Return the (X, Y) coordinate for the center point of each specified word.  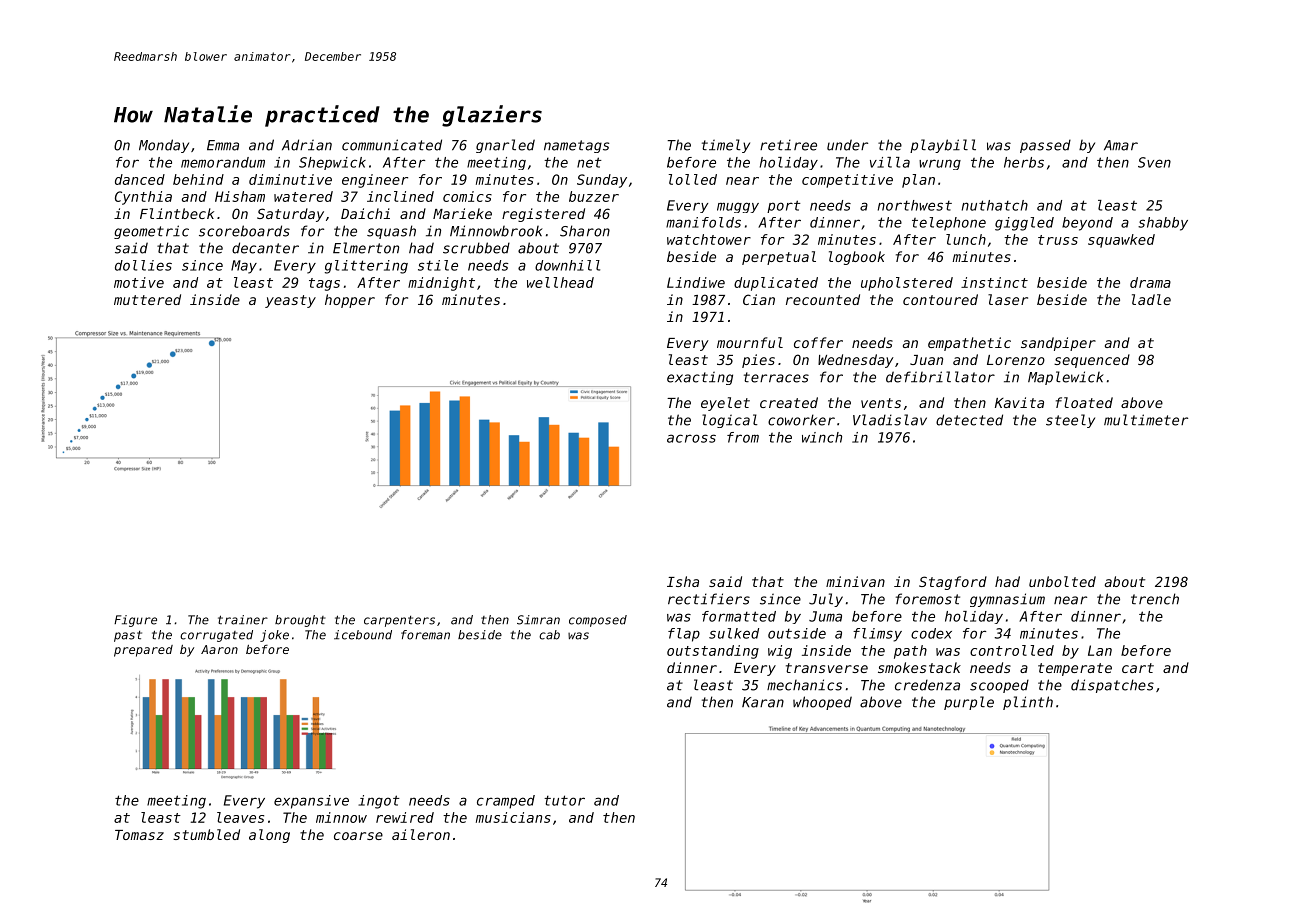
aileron (421, 834)
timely (726, 146)
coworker (801, 420)
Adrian (307, 145)
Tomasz (139, 835)
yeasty (290, 301)
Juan (926, 360)
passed (1045, 146)
